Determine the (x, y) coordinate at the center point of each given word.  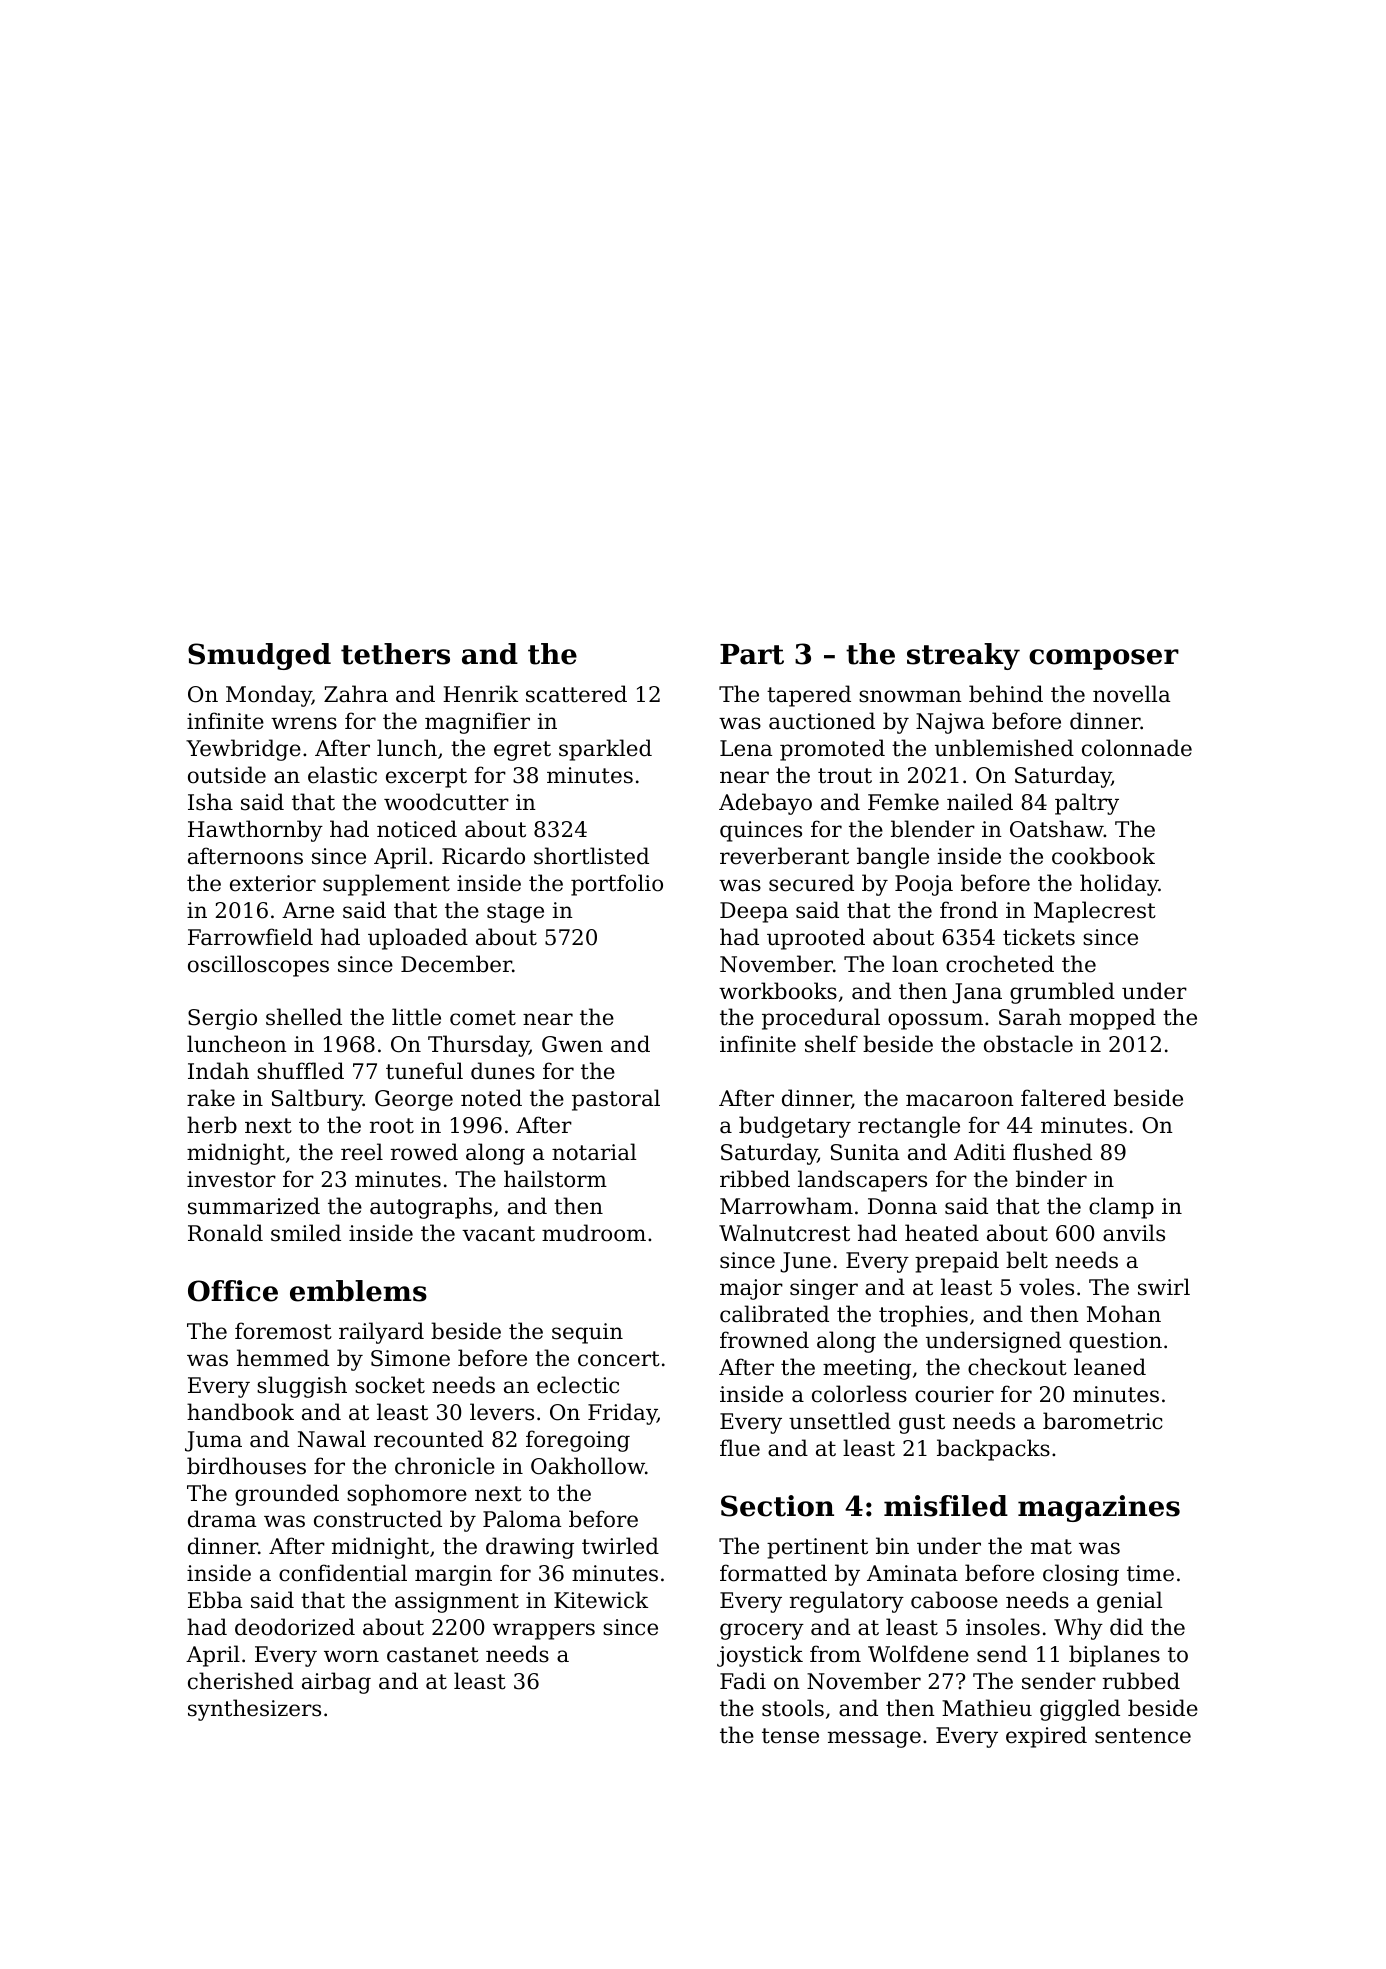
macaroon (960, 1100)
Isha (210, 802)
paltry (1087, 804)
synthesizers (254, 1710)
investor (231, 1179)
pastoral (616, 1100)
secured (811, 883)
